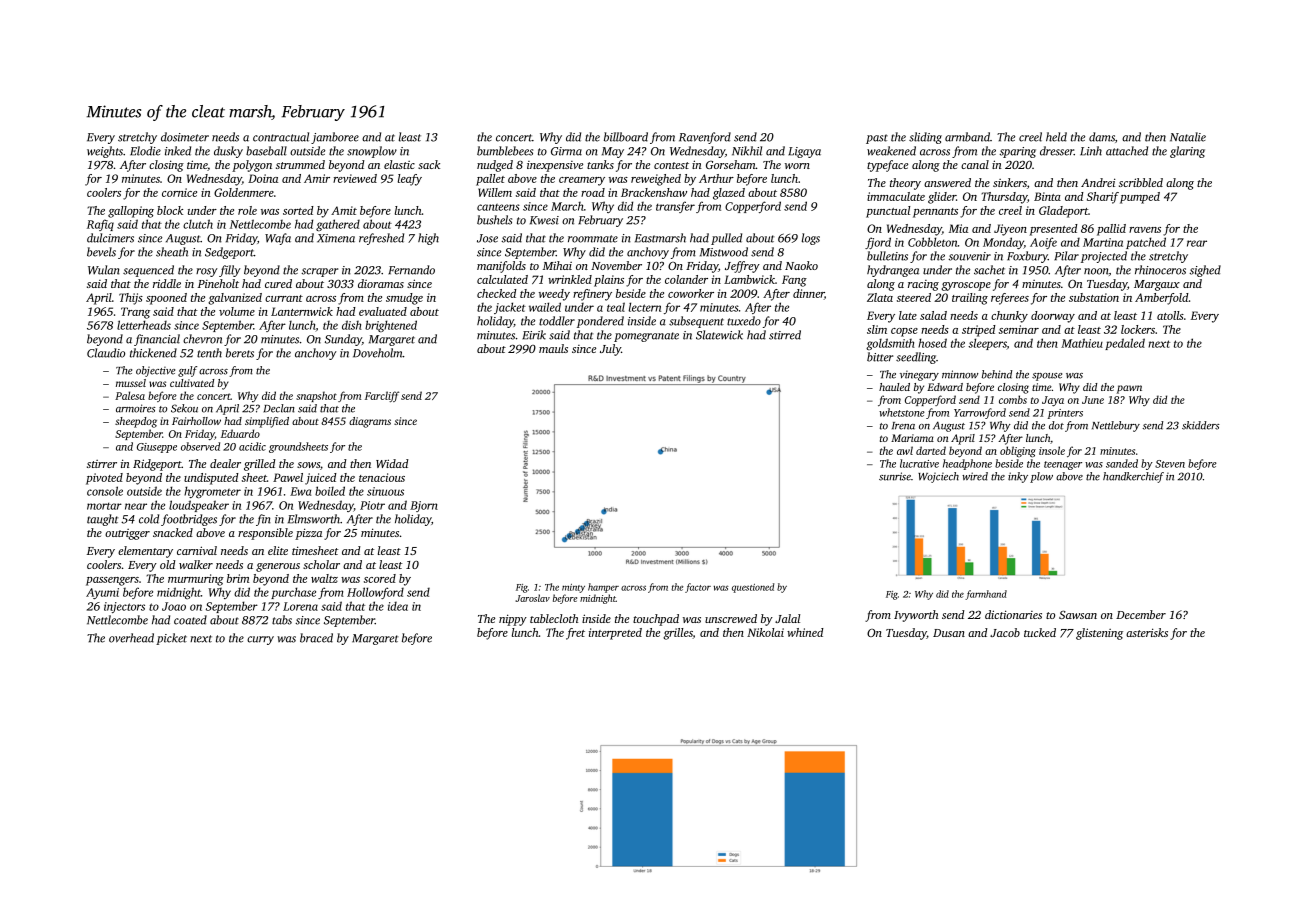  Describe the element at coordinates (392, 463) in the screenshot. I see `Widad` at that location.
